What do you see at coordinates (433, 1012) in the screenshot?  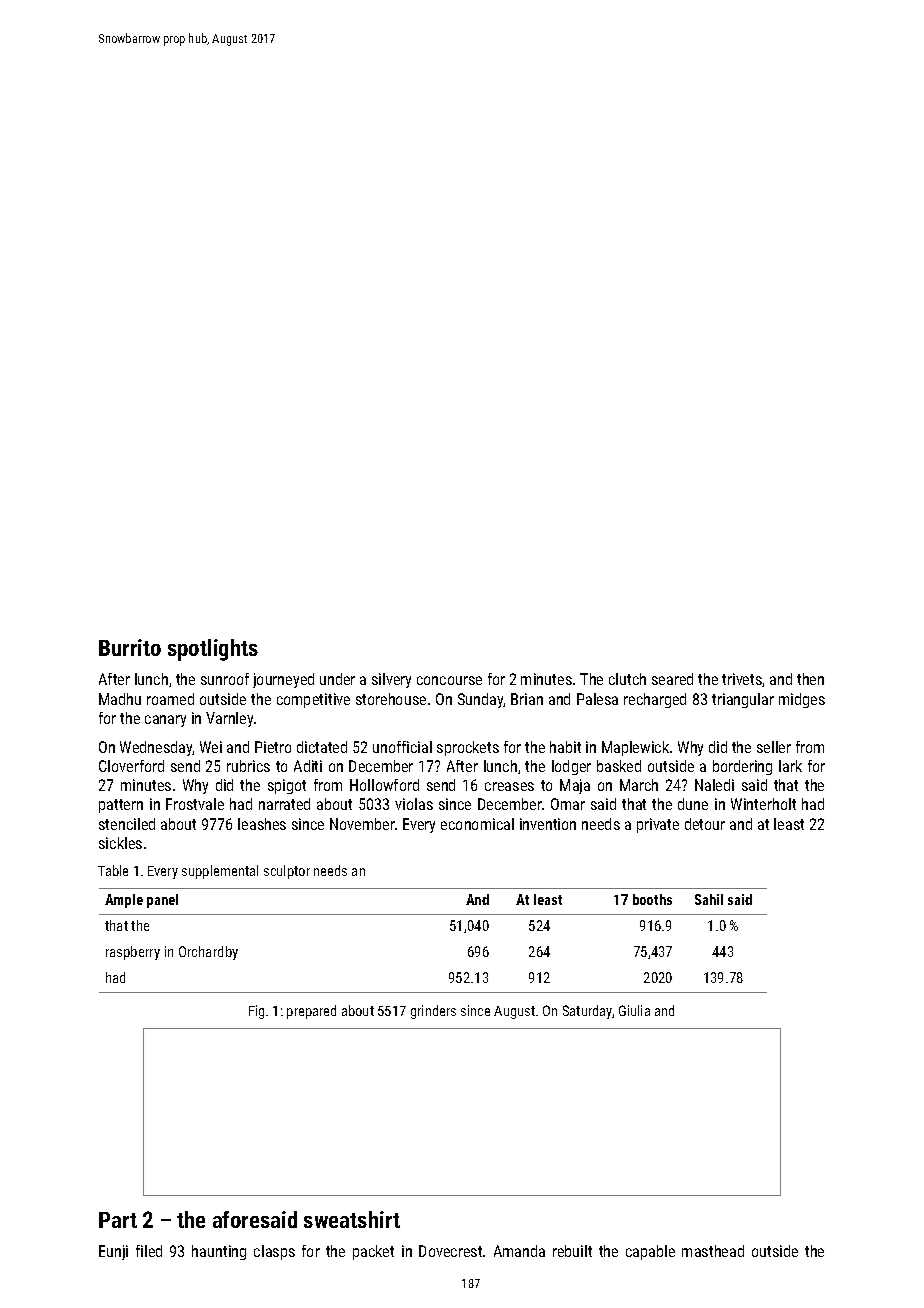 I see `grinders` at bounding box center [433, 1012].
